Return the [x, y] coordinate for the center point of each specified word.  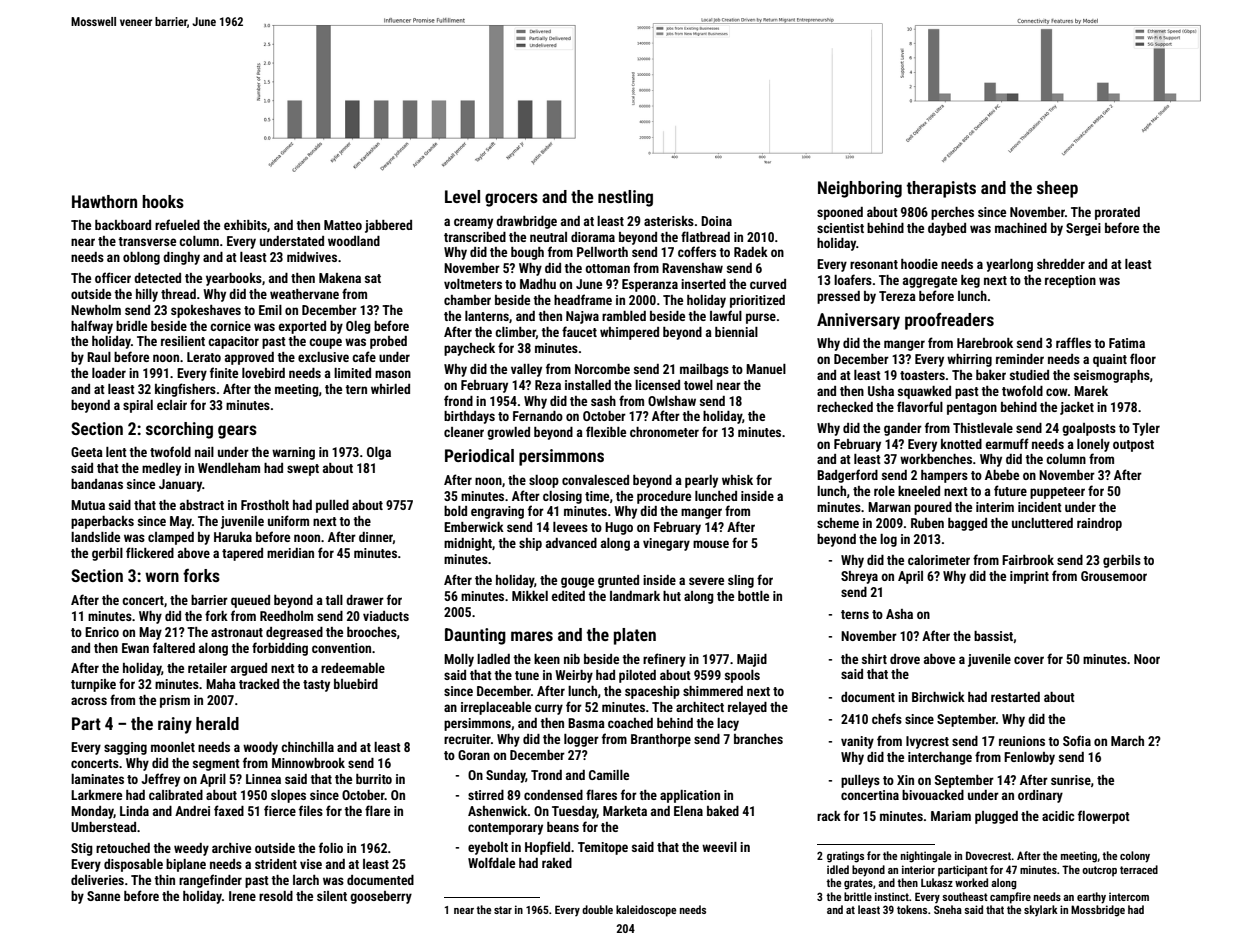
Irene [242, 896]
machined [1021, 228]
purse [761, 318]
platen [635, 636]
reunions [1022, 741]
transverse [147, 241]
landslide [95, 537]
